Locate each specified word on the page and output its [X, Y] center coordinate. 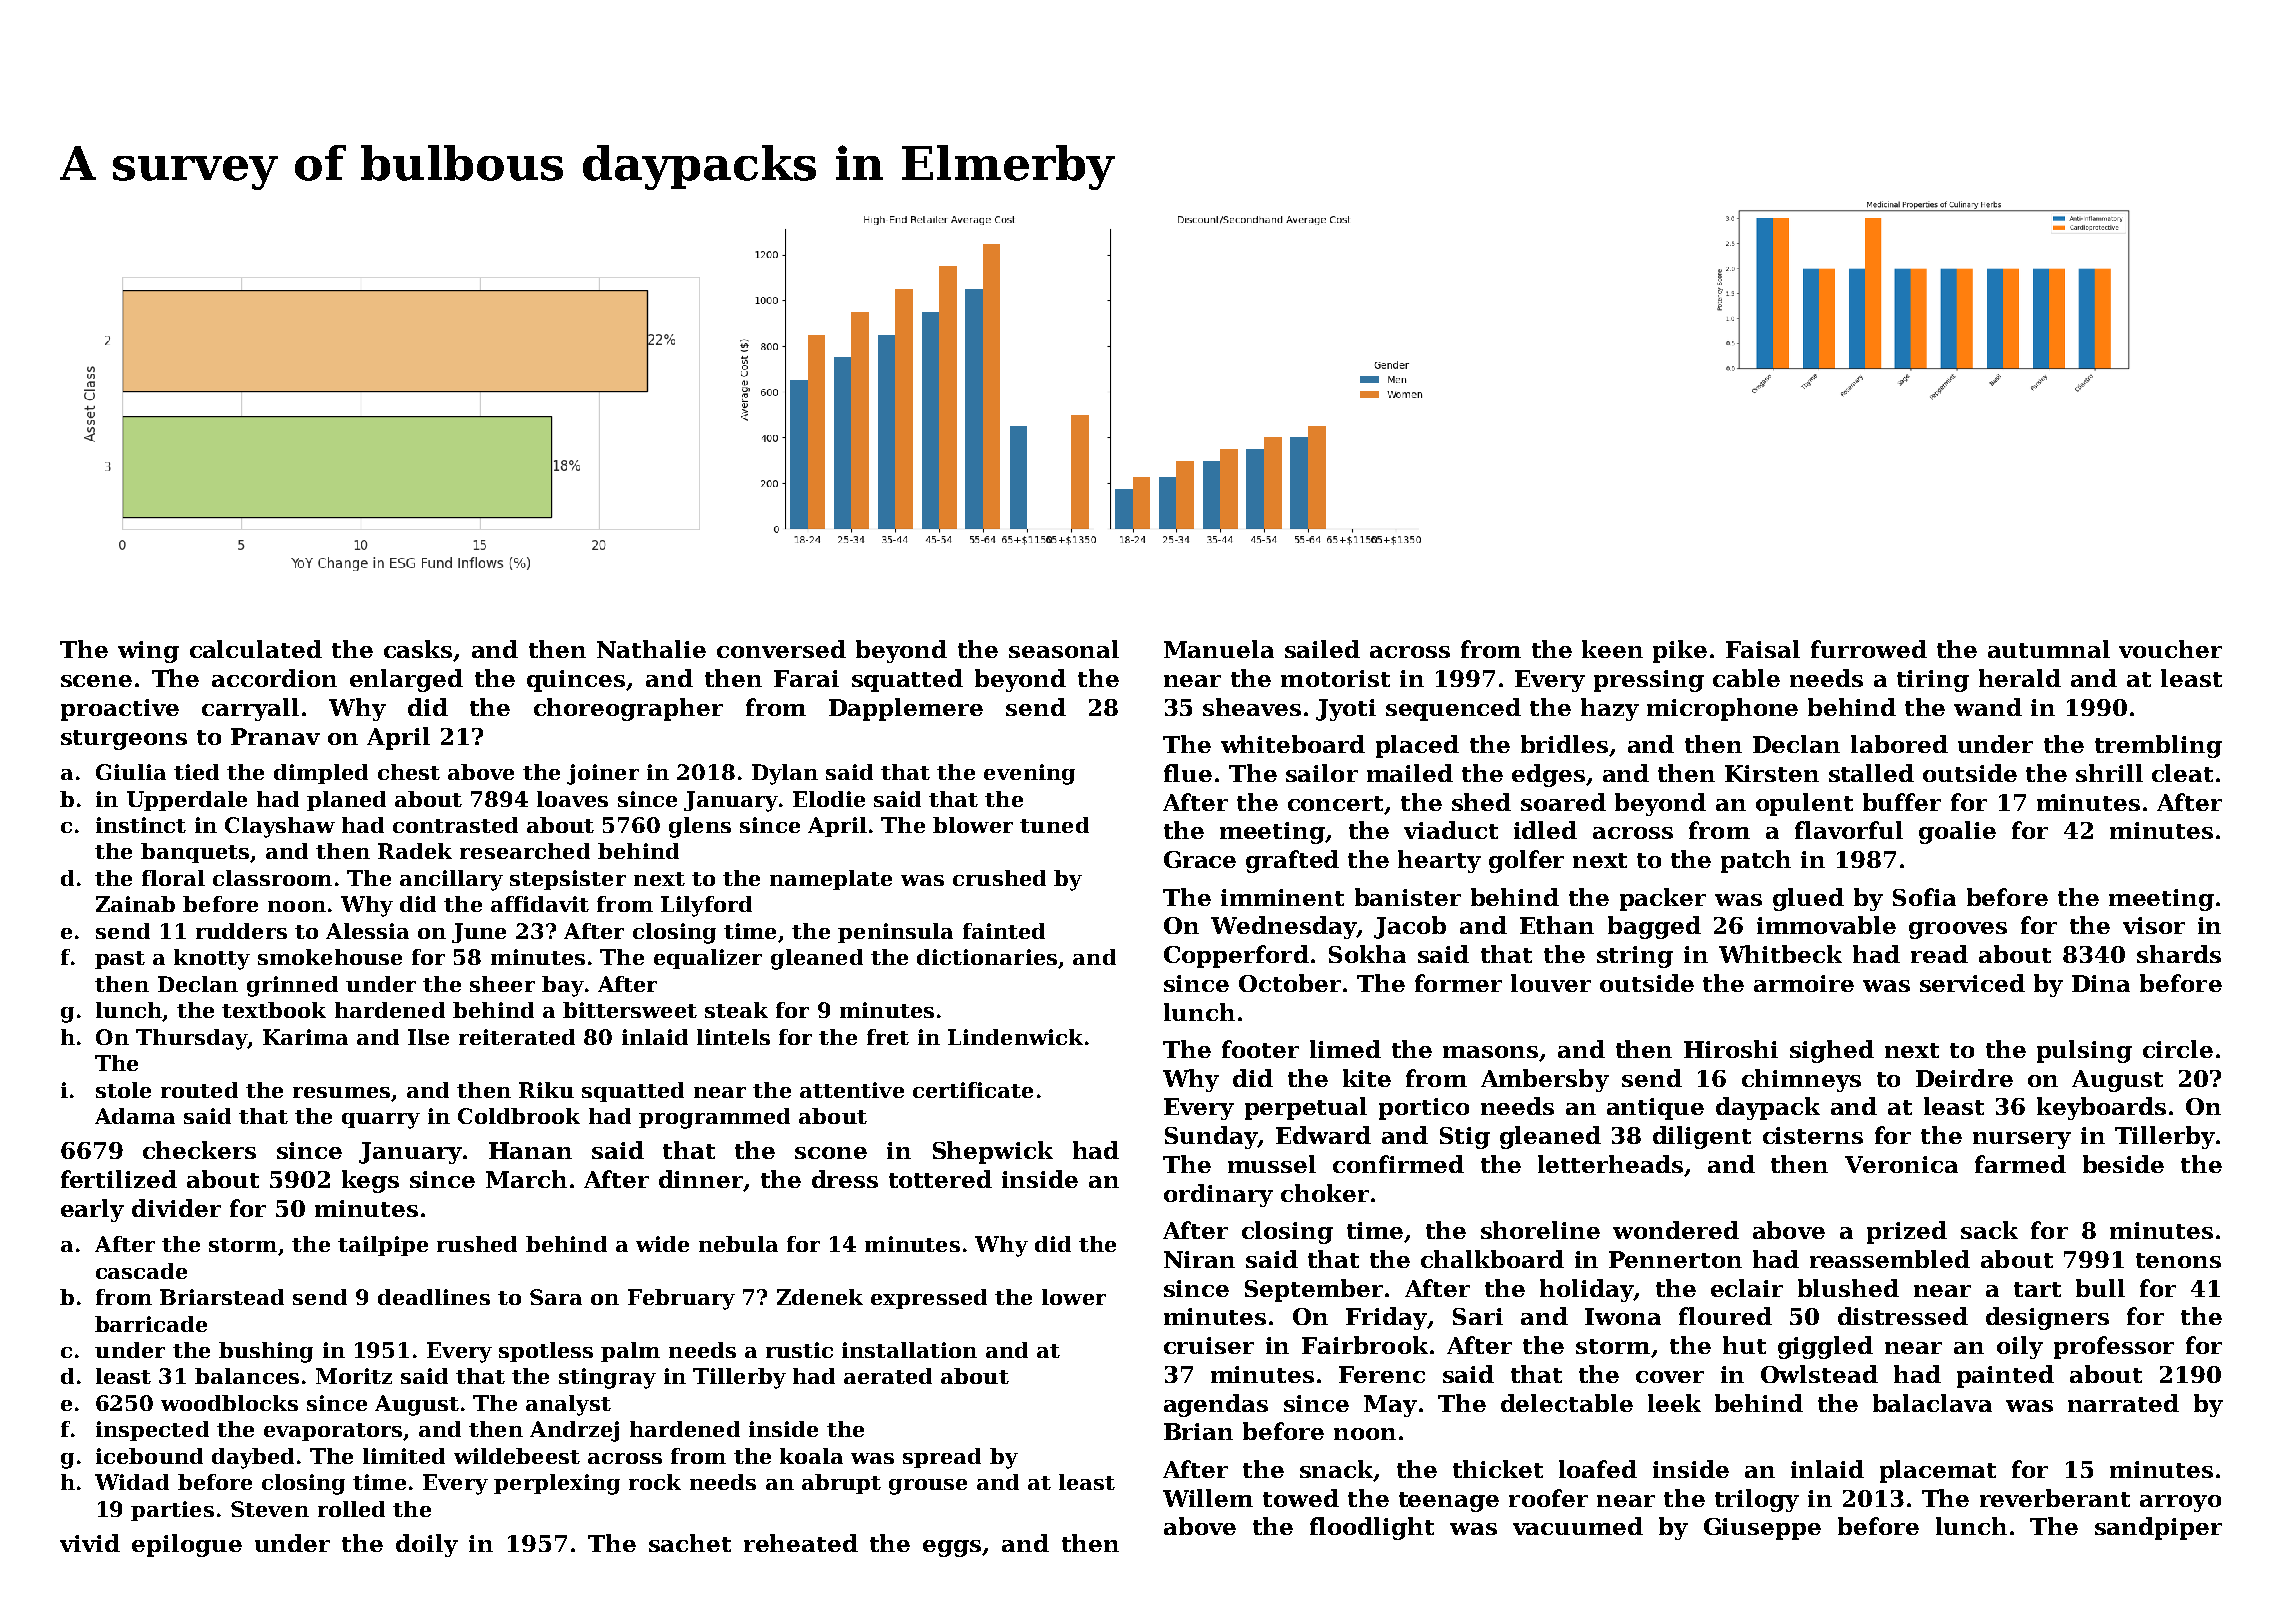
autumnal [2049, 649]
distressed [1903, 1316]
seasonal [1064, 649]
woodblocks [229, 1403]
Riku [546, 1090]
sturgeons [124, 740]
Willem [1208, 1498]
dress [845, 1179]
